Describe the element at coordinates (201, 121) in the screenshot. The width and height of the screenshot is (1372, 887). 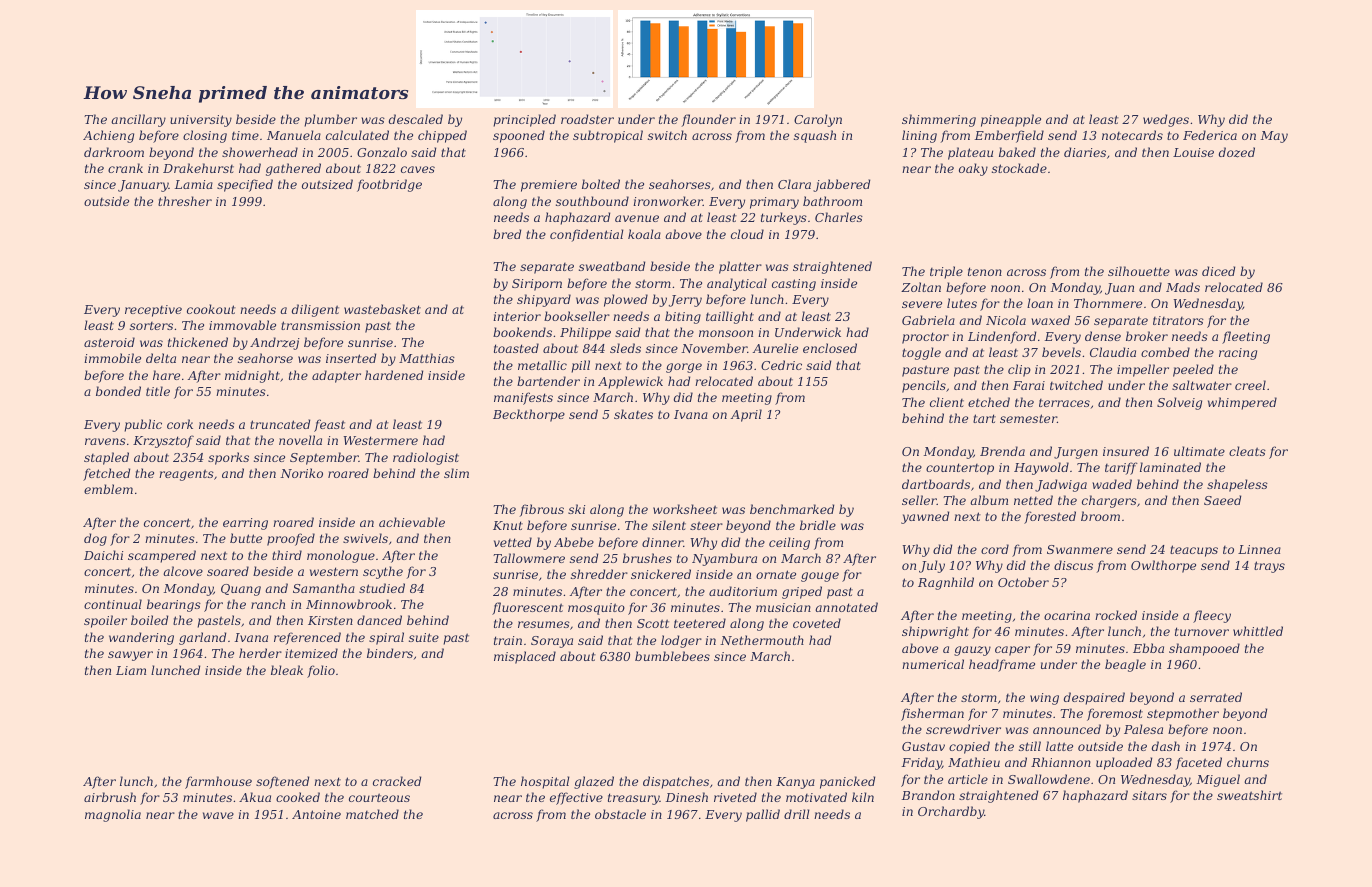
I see `university` at that location.
